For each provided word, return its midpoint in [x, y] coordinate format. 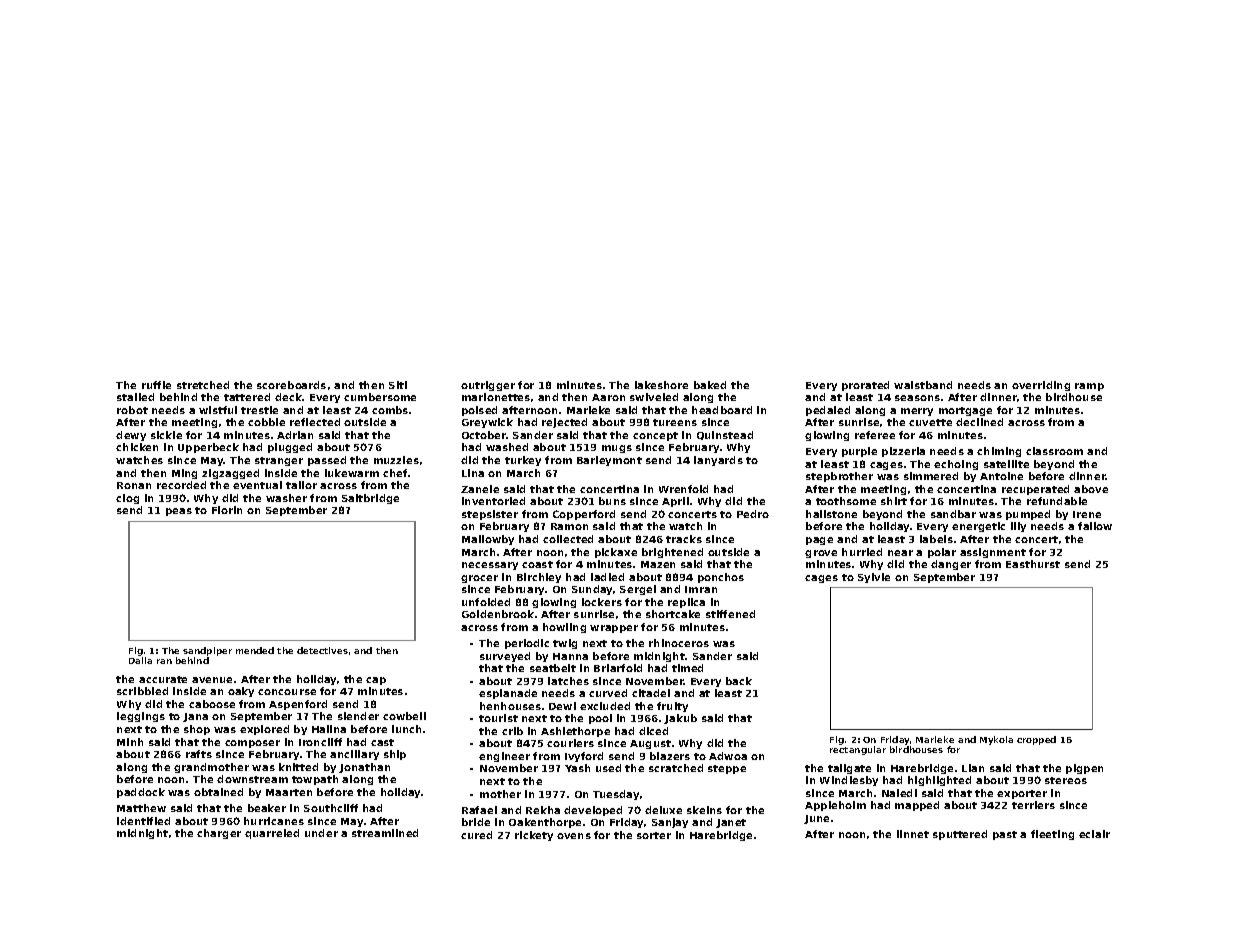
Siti [398, 385]
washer [286, 498]
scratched [676, 768]
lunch [406, 729]
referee [875, 435]
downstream [252, 779]
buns [612, 501]
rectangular [858, 750]
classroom [1054, 451]
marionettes [496, 397]
